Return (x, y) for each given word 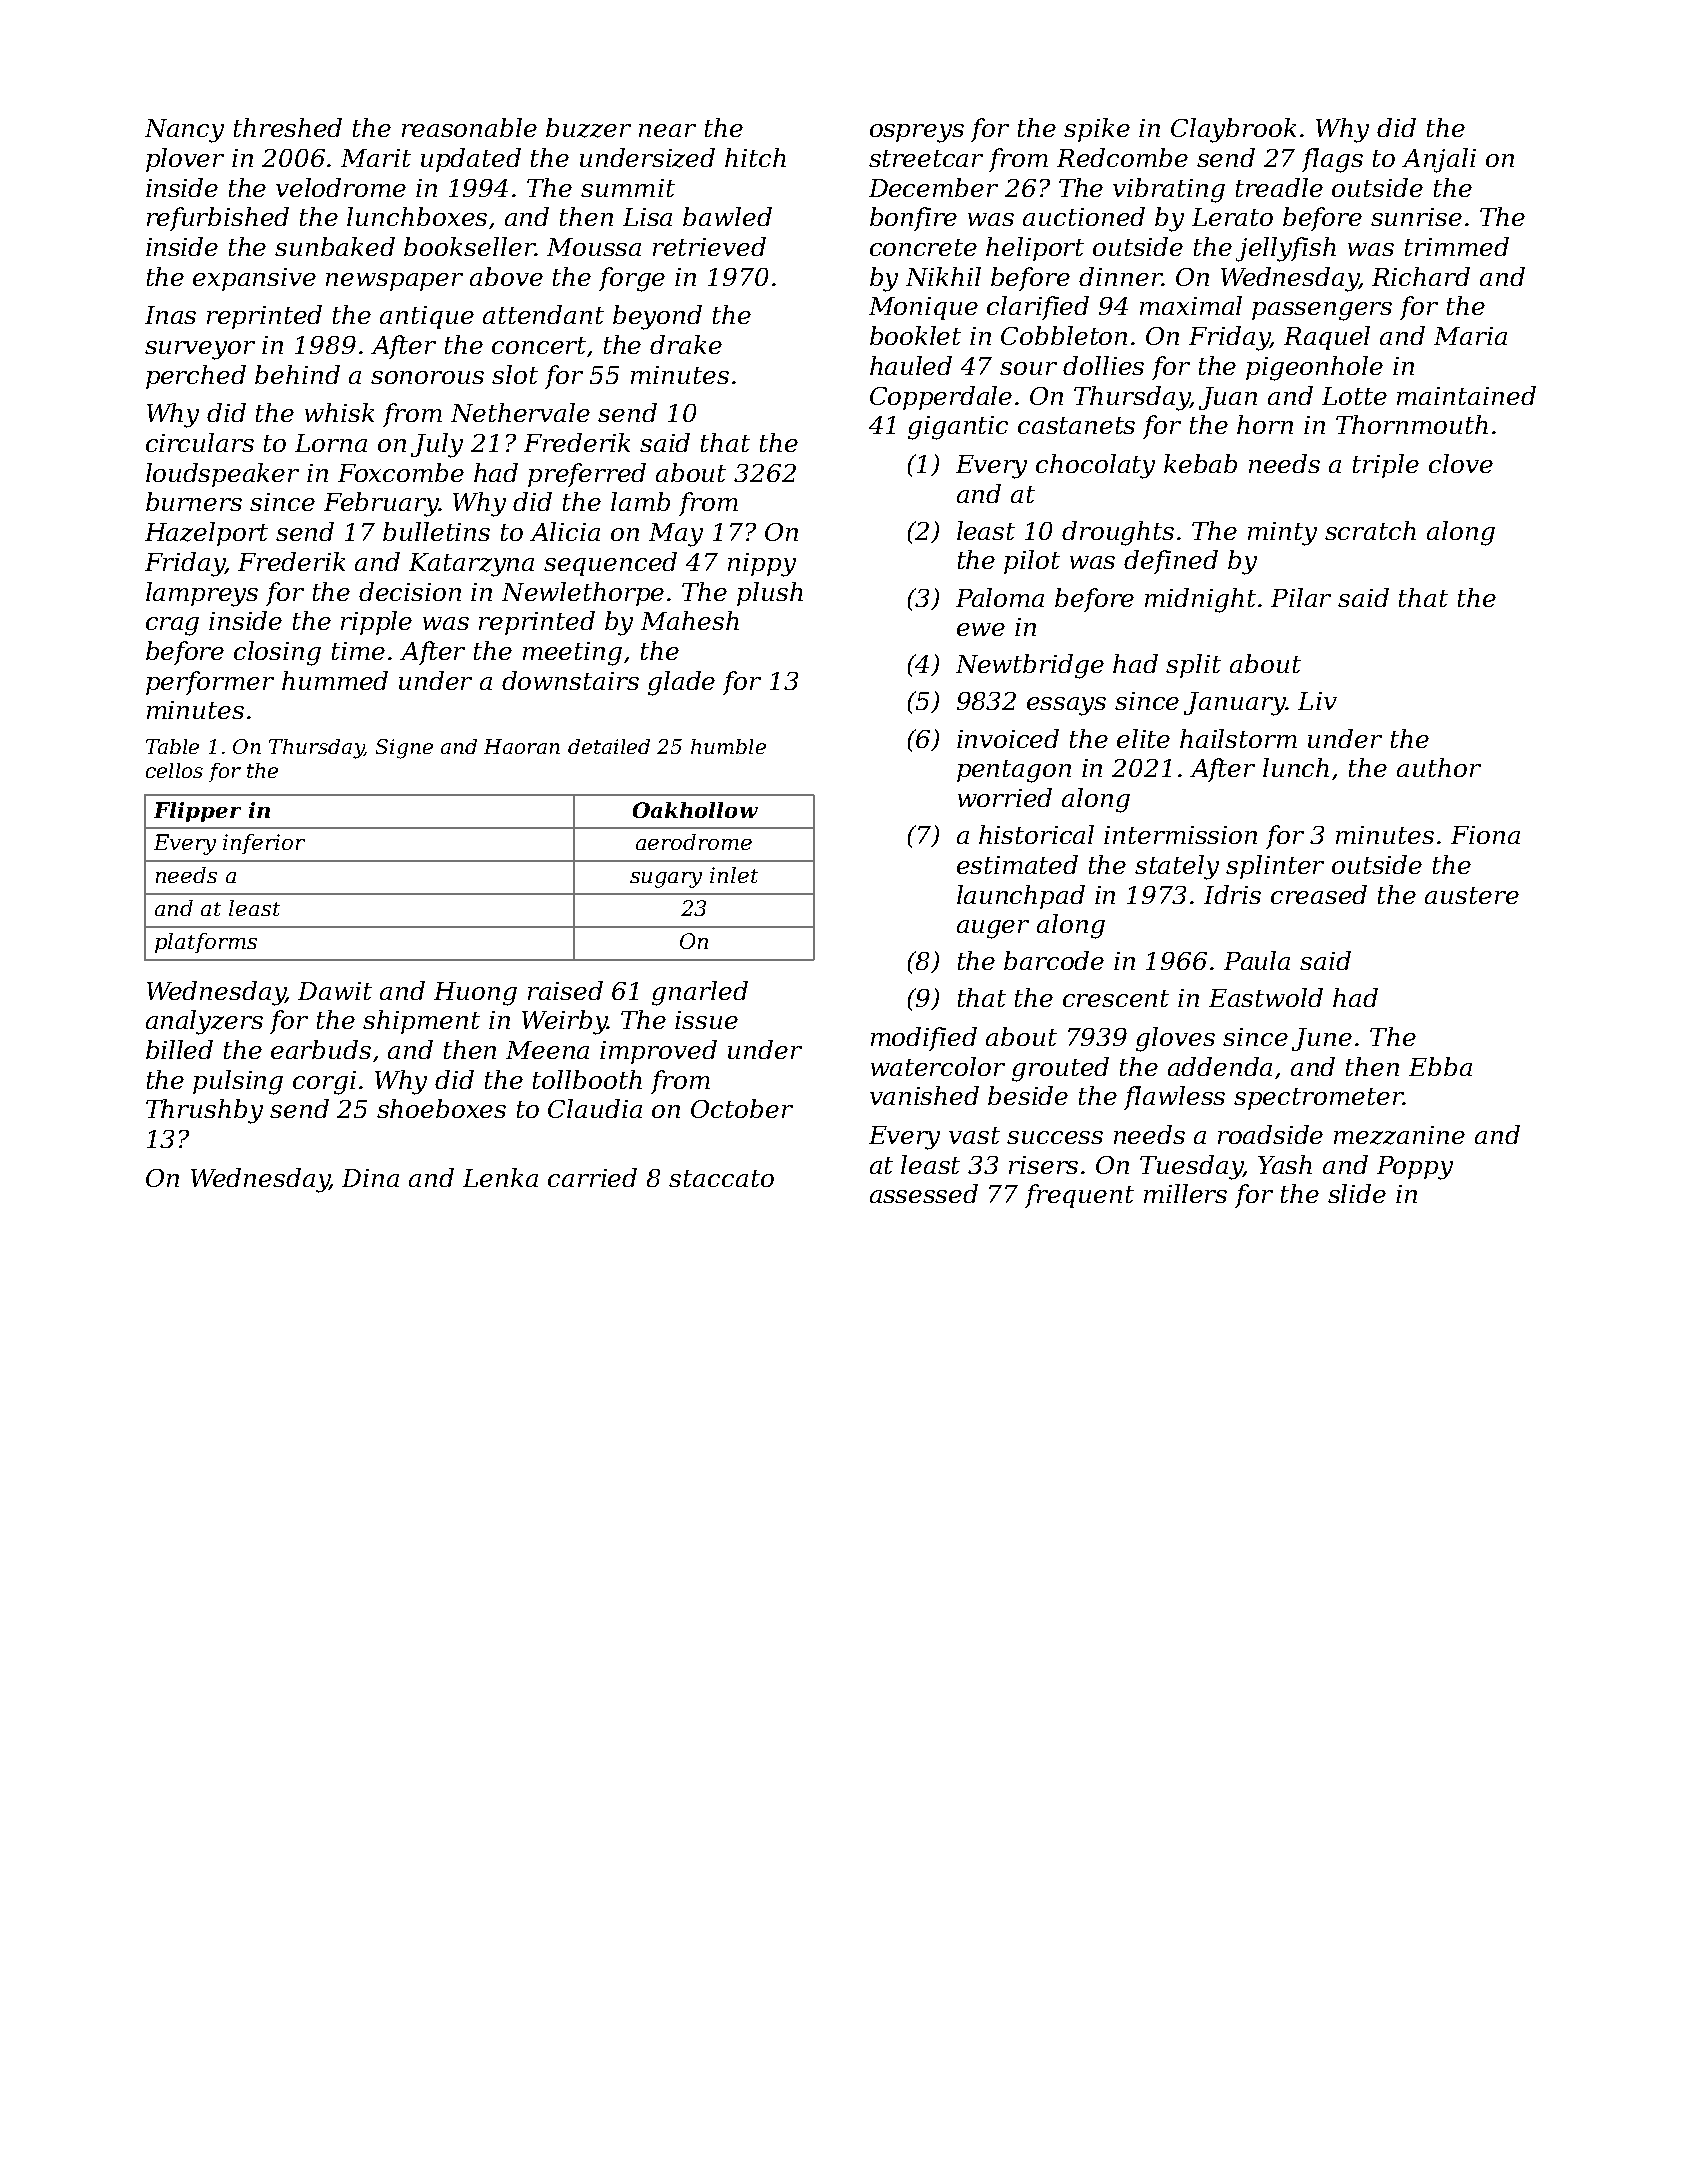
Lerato (1232, 217)
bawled (727, 216)
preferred (587, 475)
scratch (1370, 530)
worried (1005, 797)
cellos (174, 770)
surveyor (200, 350)
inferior (264, 844)
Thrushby (204, 1111)
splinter (1275, 867)
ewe (981, 629)
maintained (1466, 395)
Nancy (184, 131)
